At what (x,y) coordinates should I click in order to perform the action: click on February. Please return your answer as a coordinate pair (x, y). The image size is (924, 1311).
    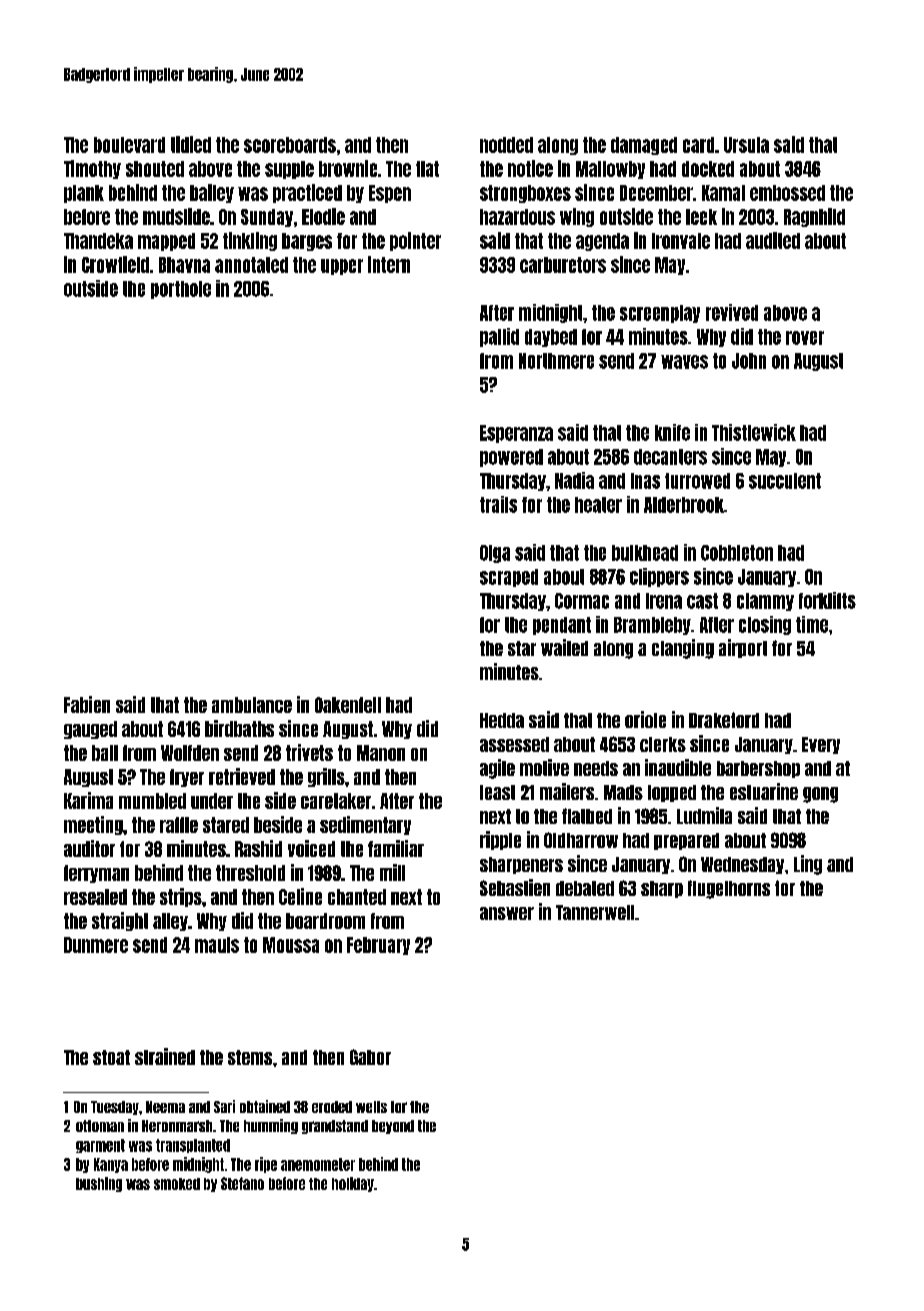
    Looking at the image, I should click on (378, 946).
